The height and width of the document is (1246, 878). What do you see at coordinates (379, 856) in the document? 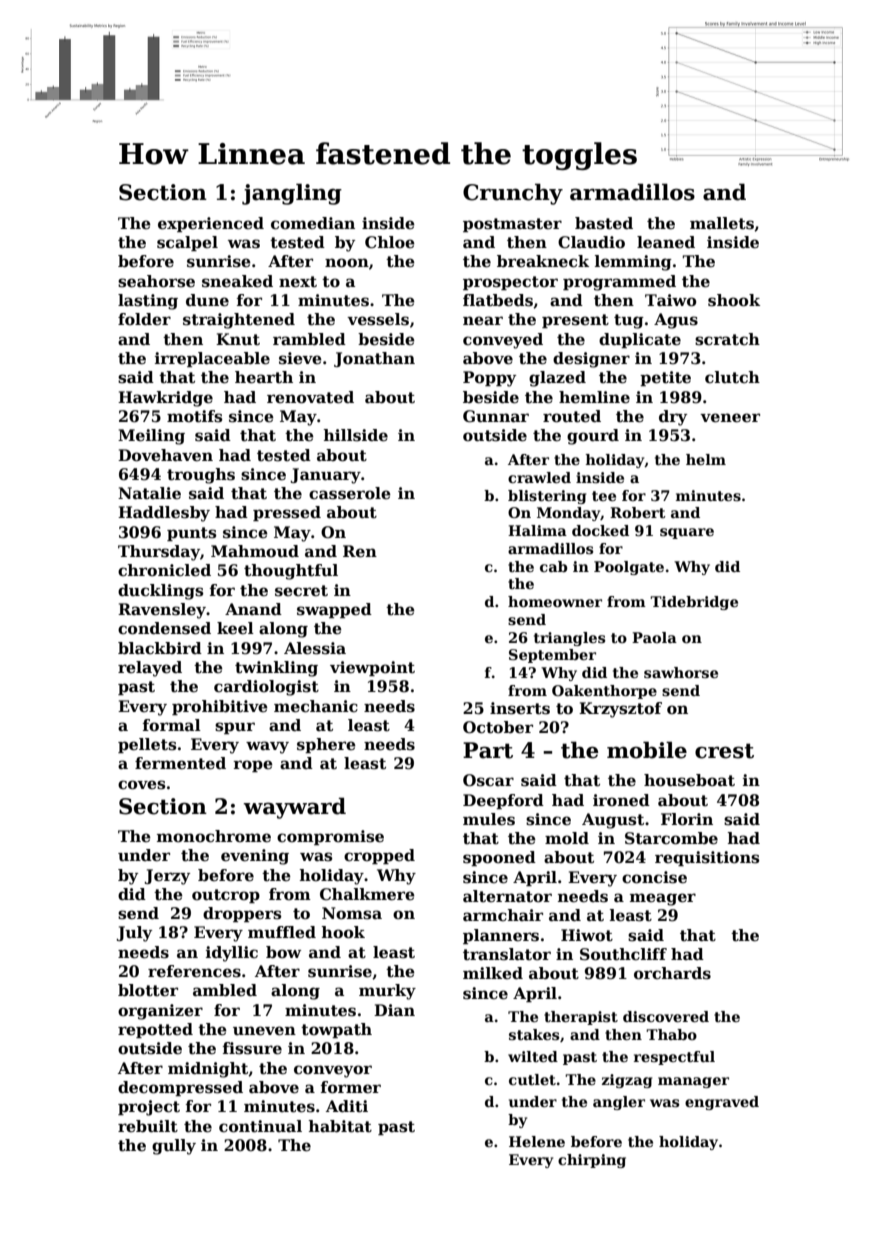
I see `cropped` at bounding box center [379, 856].
